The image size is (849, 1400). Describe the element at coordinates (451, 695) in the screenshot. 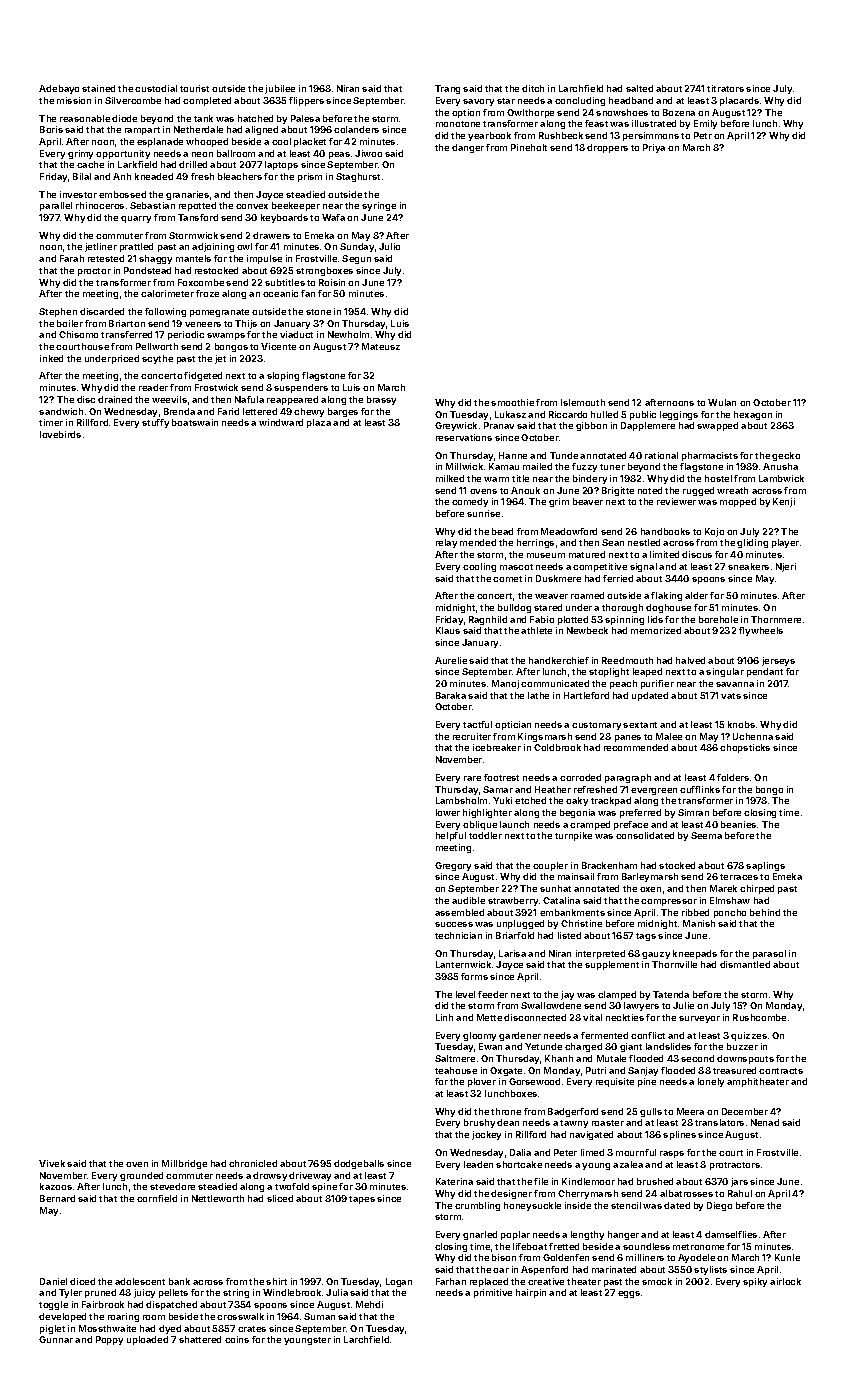

I see `Baraka` at that location.
